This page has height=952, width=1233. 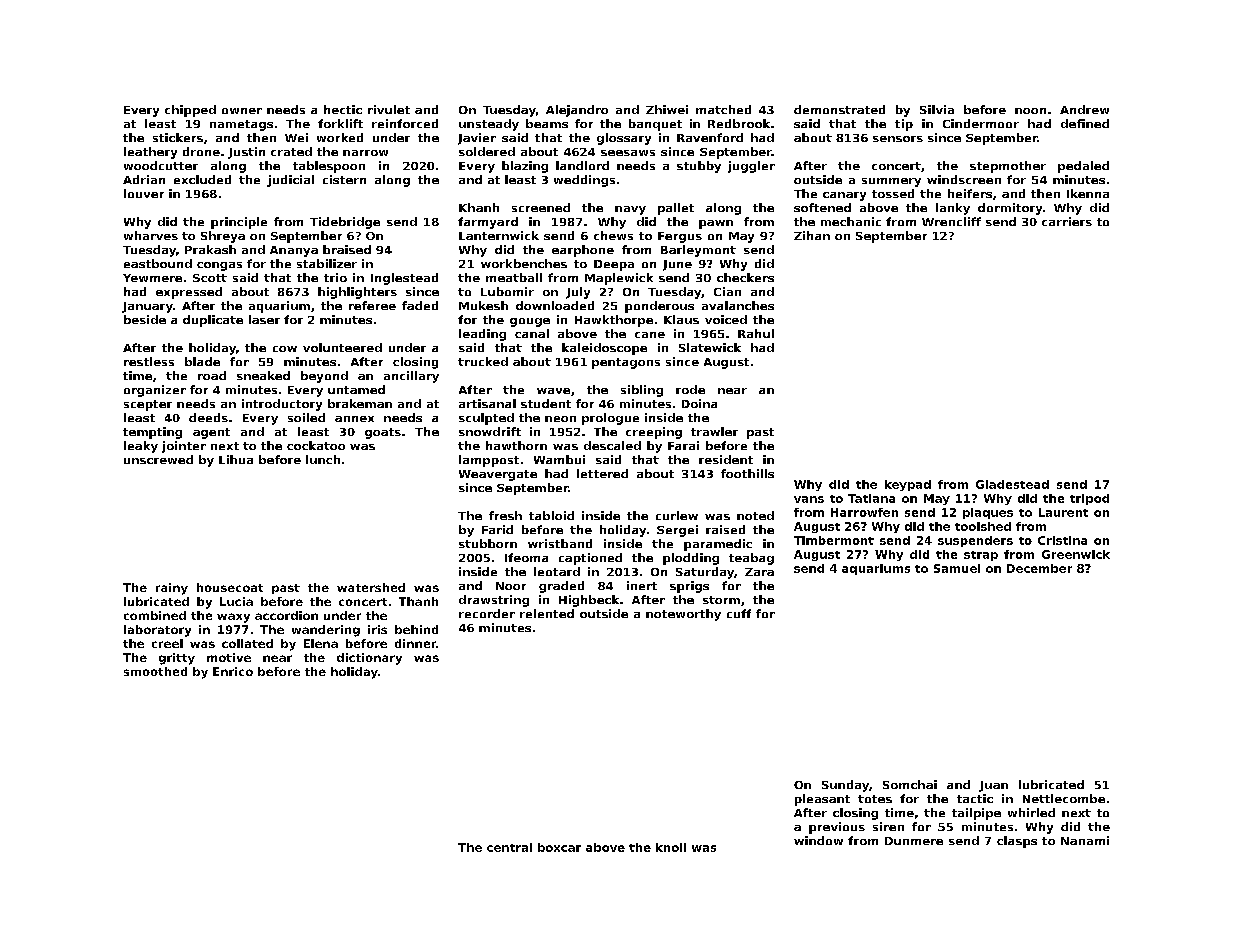 I want to click on hectic, so click(x=343, y=109).
